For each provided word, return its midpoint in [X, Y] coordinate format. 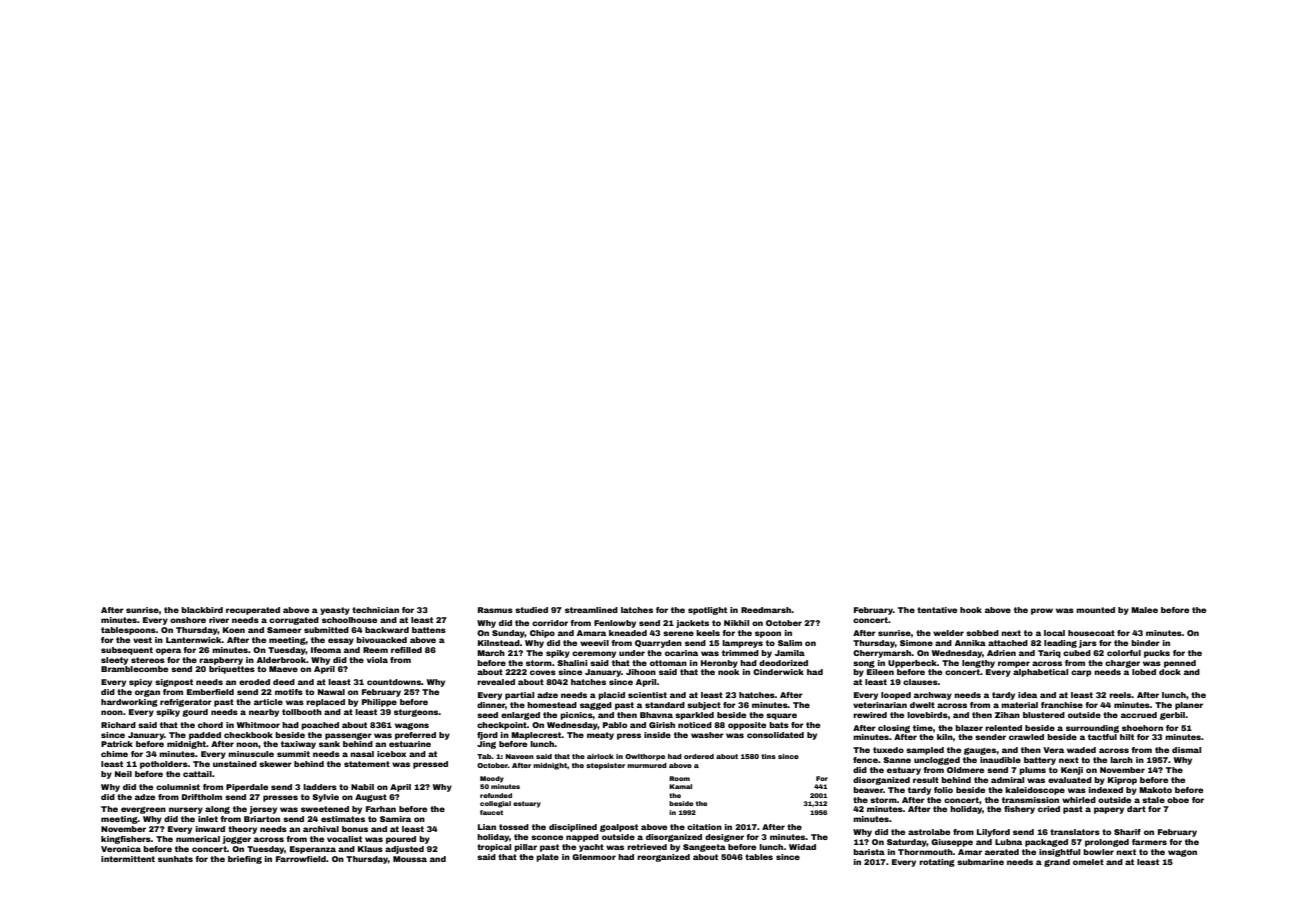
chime [114, 754]
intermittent [128, 859]
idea [1027, 695]
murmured [647, 765]
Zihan [1007, 715]
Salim [790, 643]
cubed [1077, 653]
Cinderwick [778, 672]
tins [768, 756]
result [926, 780]
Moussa [410, 859]
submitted [326, 630]
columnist [178, 787]
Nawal [331, 692]
